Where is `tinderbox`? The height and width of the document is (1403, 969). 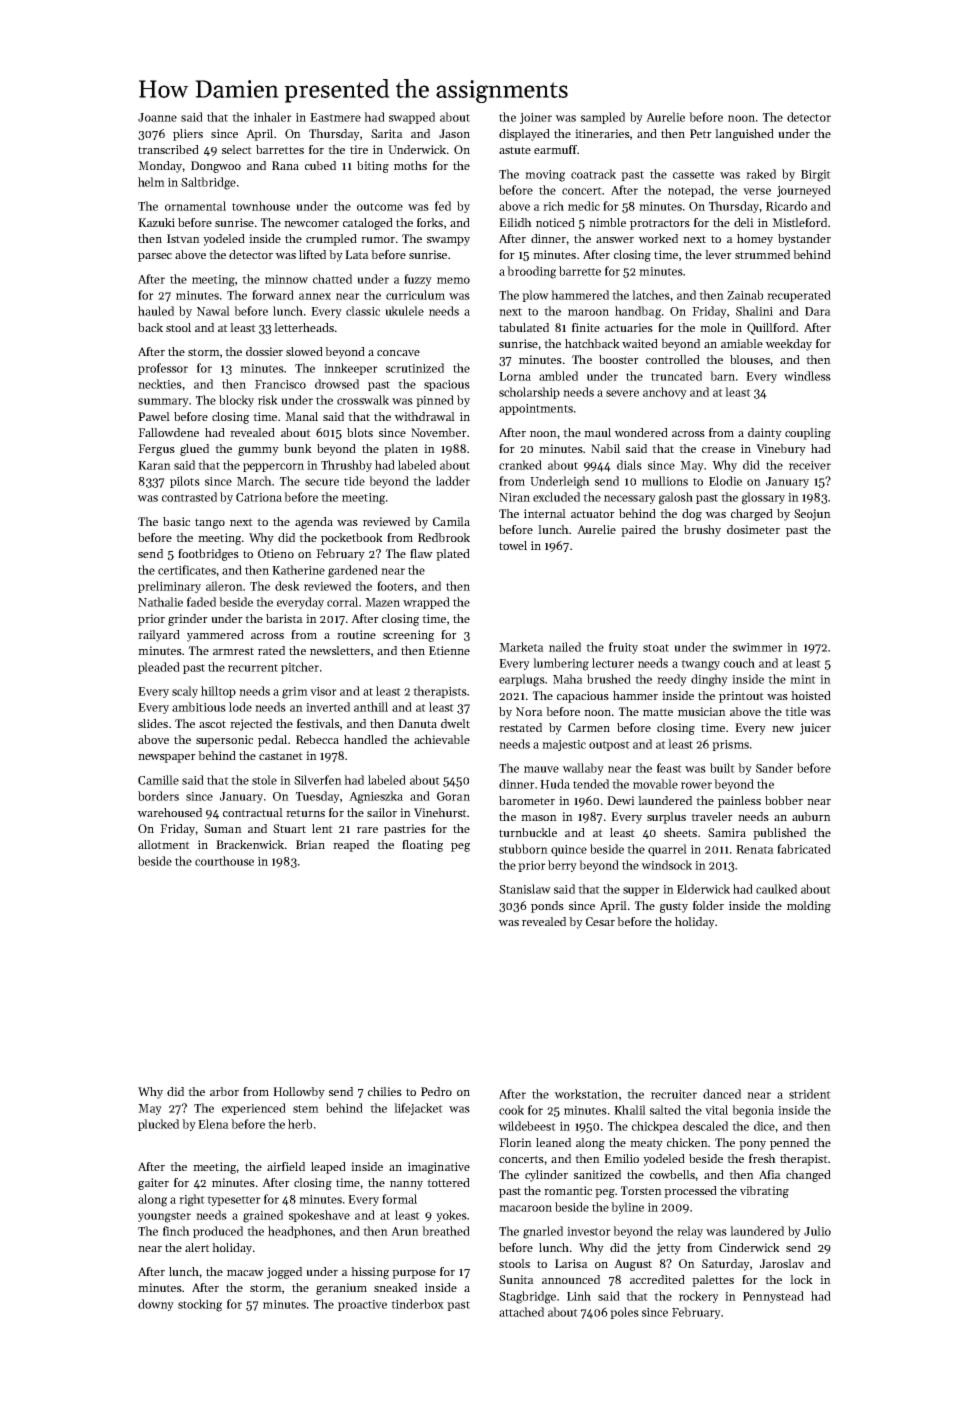 tinderbox is located at coordinates (417, 1304).
